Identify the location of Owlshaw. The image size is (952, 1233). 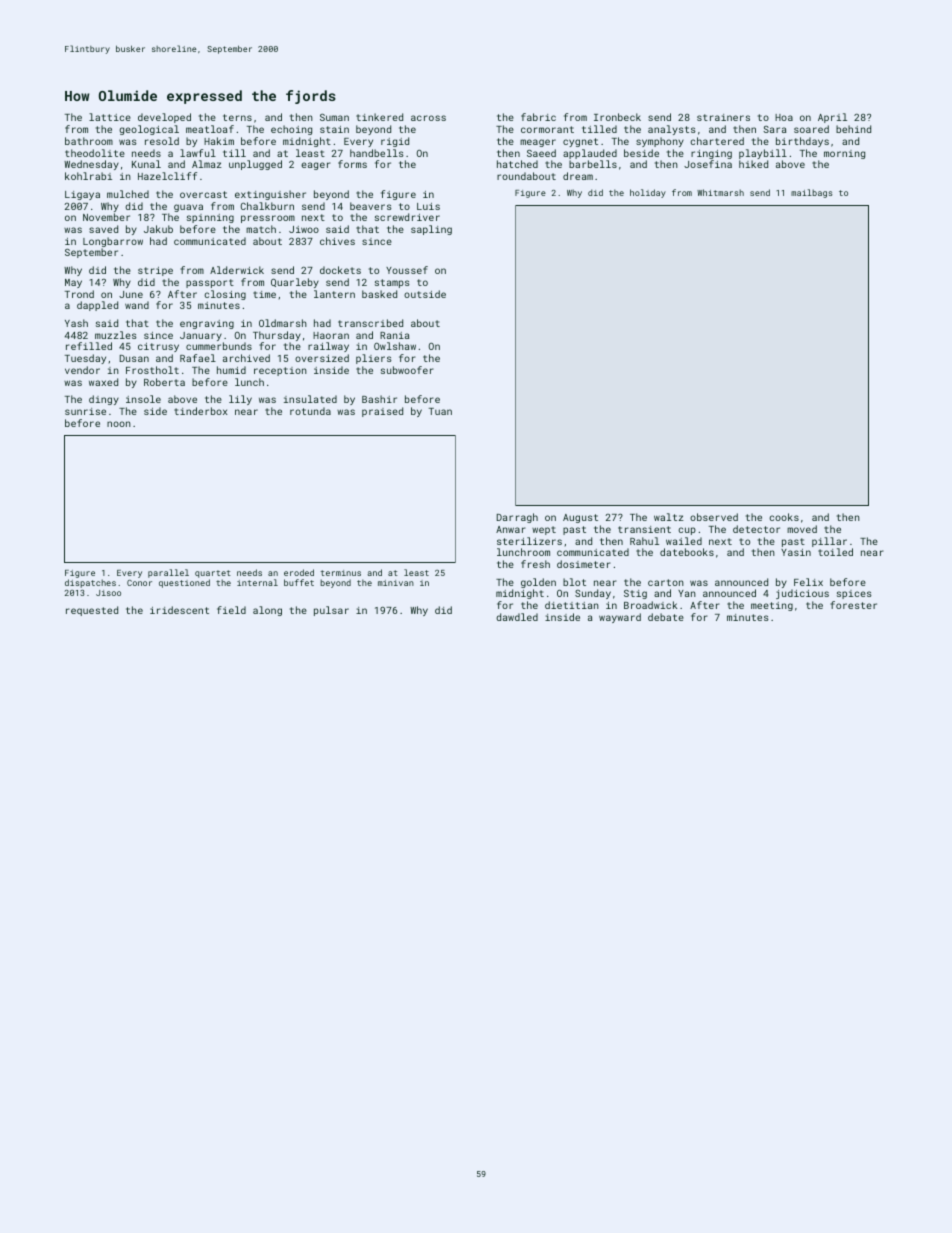
(395, 346).
